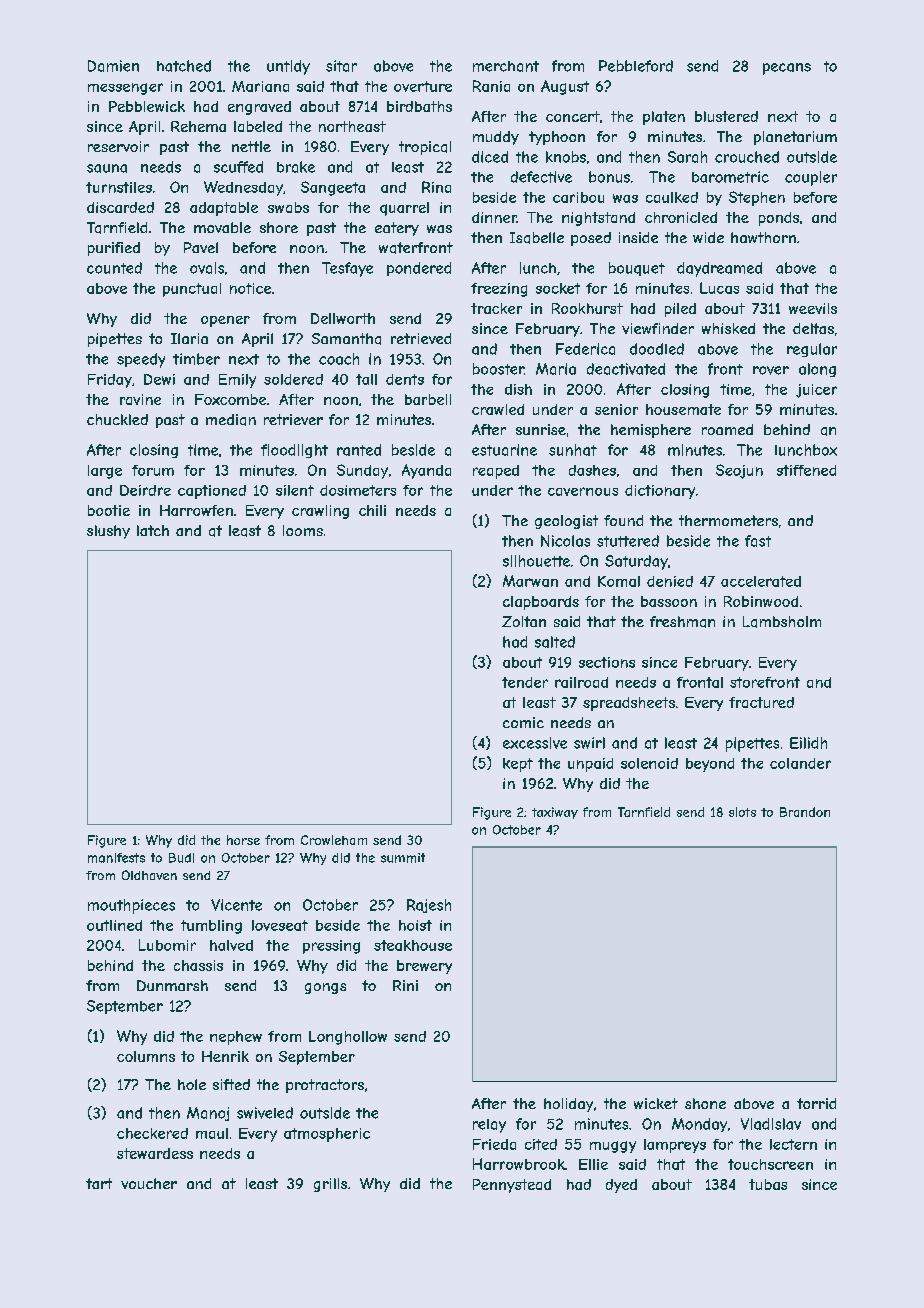 This screenshot has width=924, height=1308. Describe the element at coordinates (147, 106) in the screenshot. I see `Pebblewick` at that location.
